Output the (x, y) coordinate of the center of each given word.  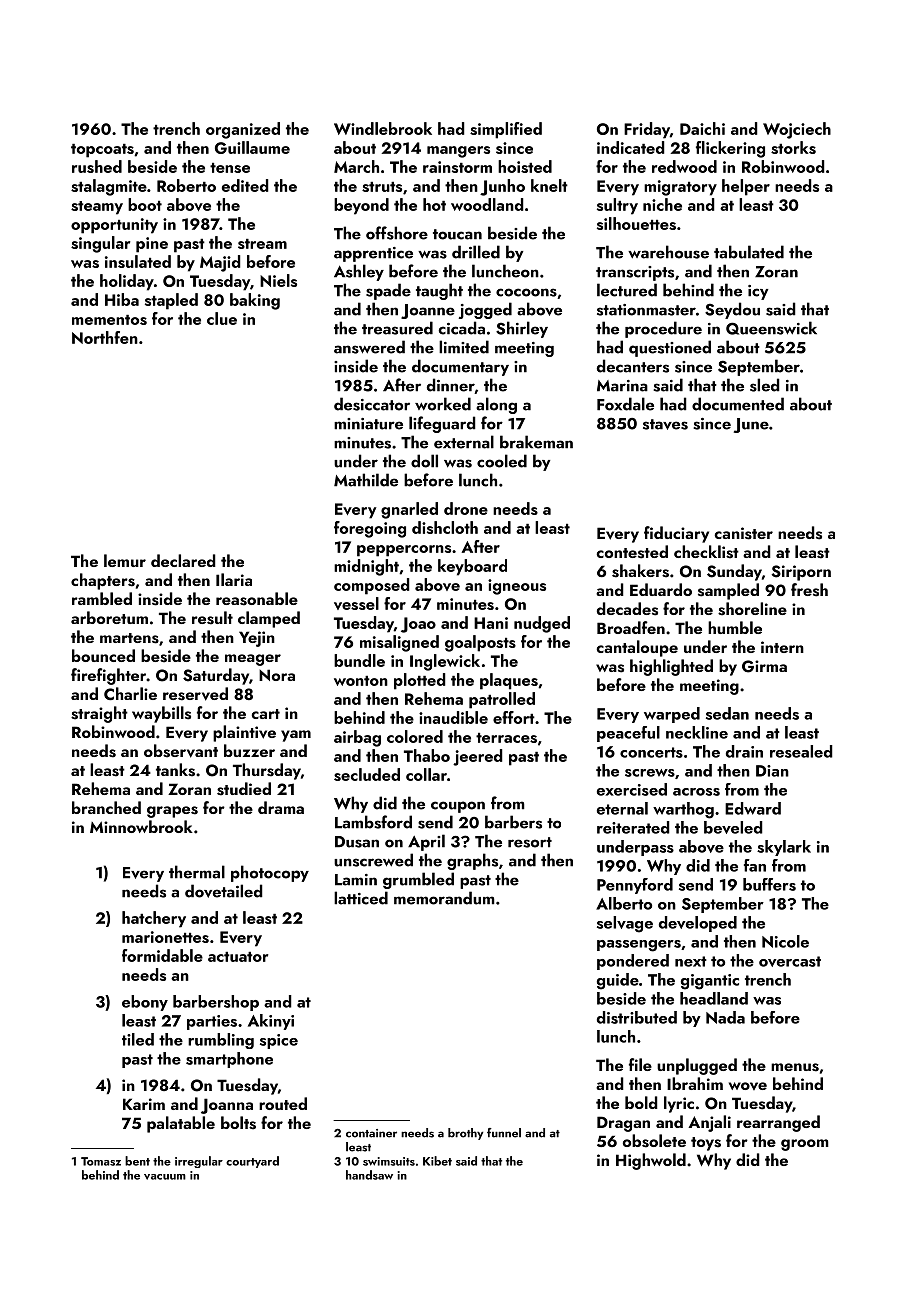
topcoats (102, 151)
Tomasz (101, 1161)
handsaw (369, 1175)
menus (795, 1067)
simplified (506, 130)
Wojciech (797, 130)
